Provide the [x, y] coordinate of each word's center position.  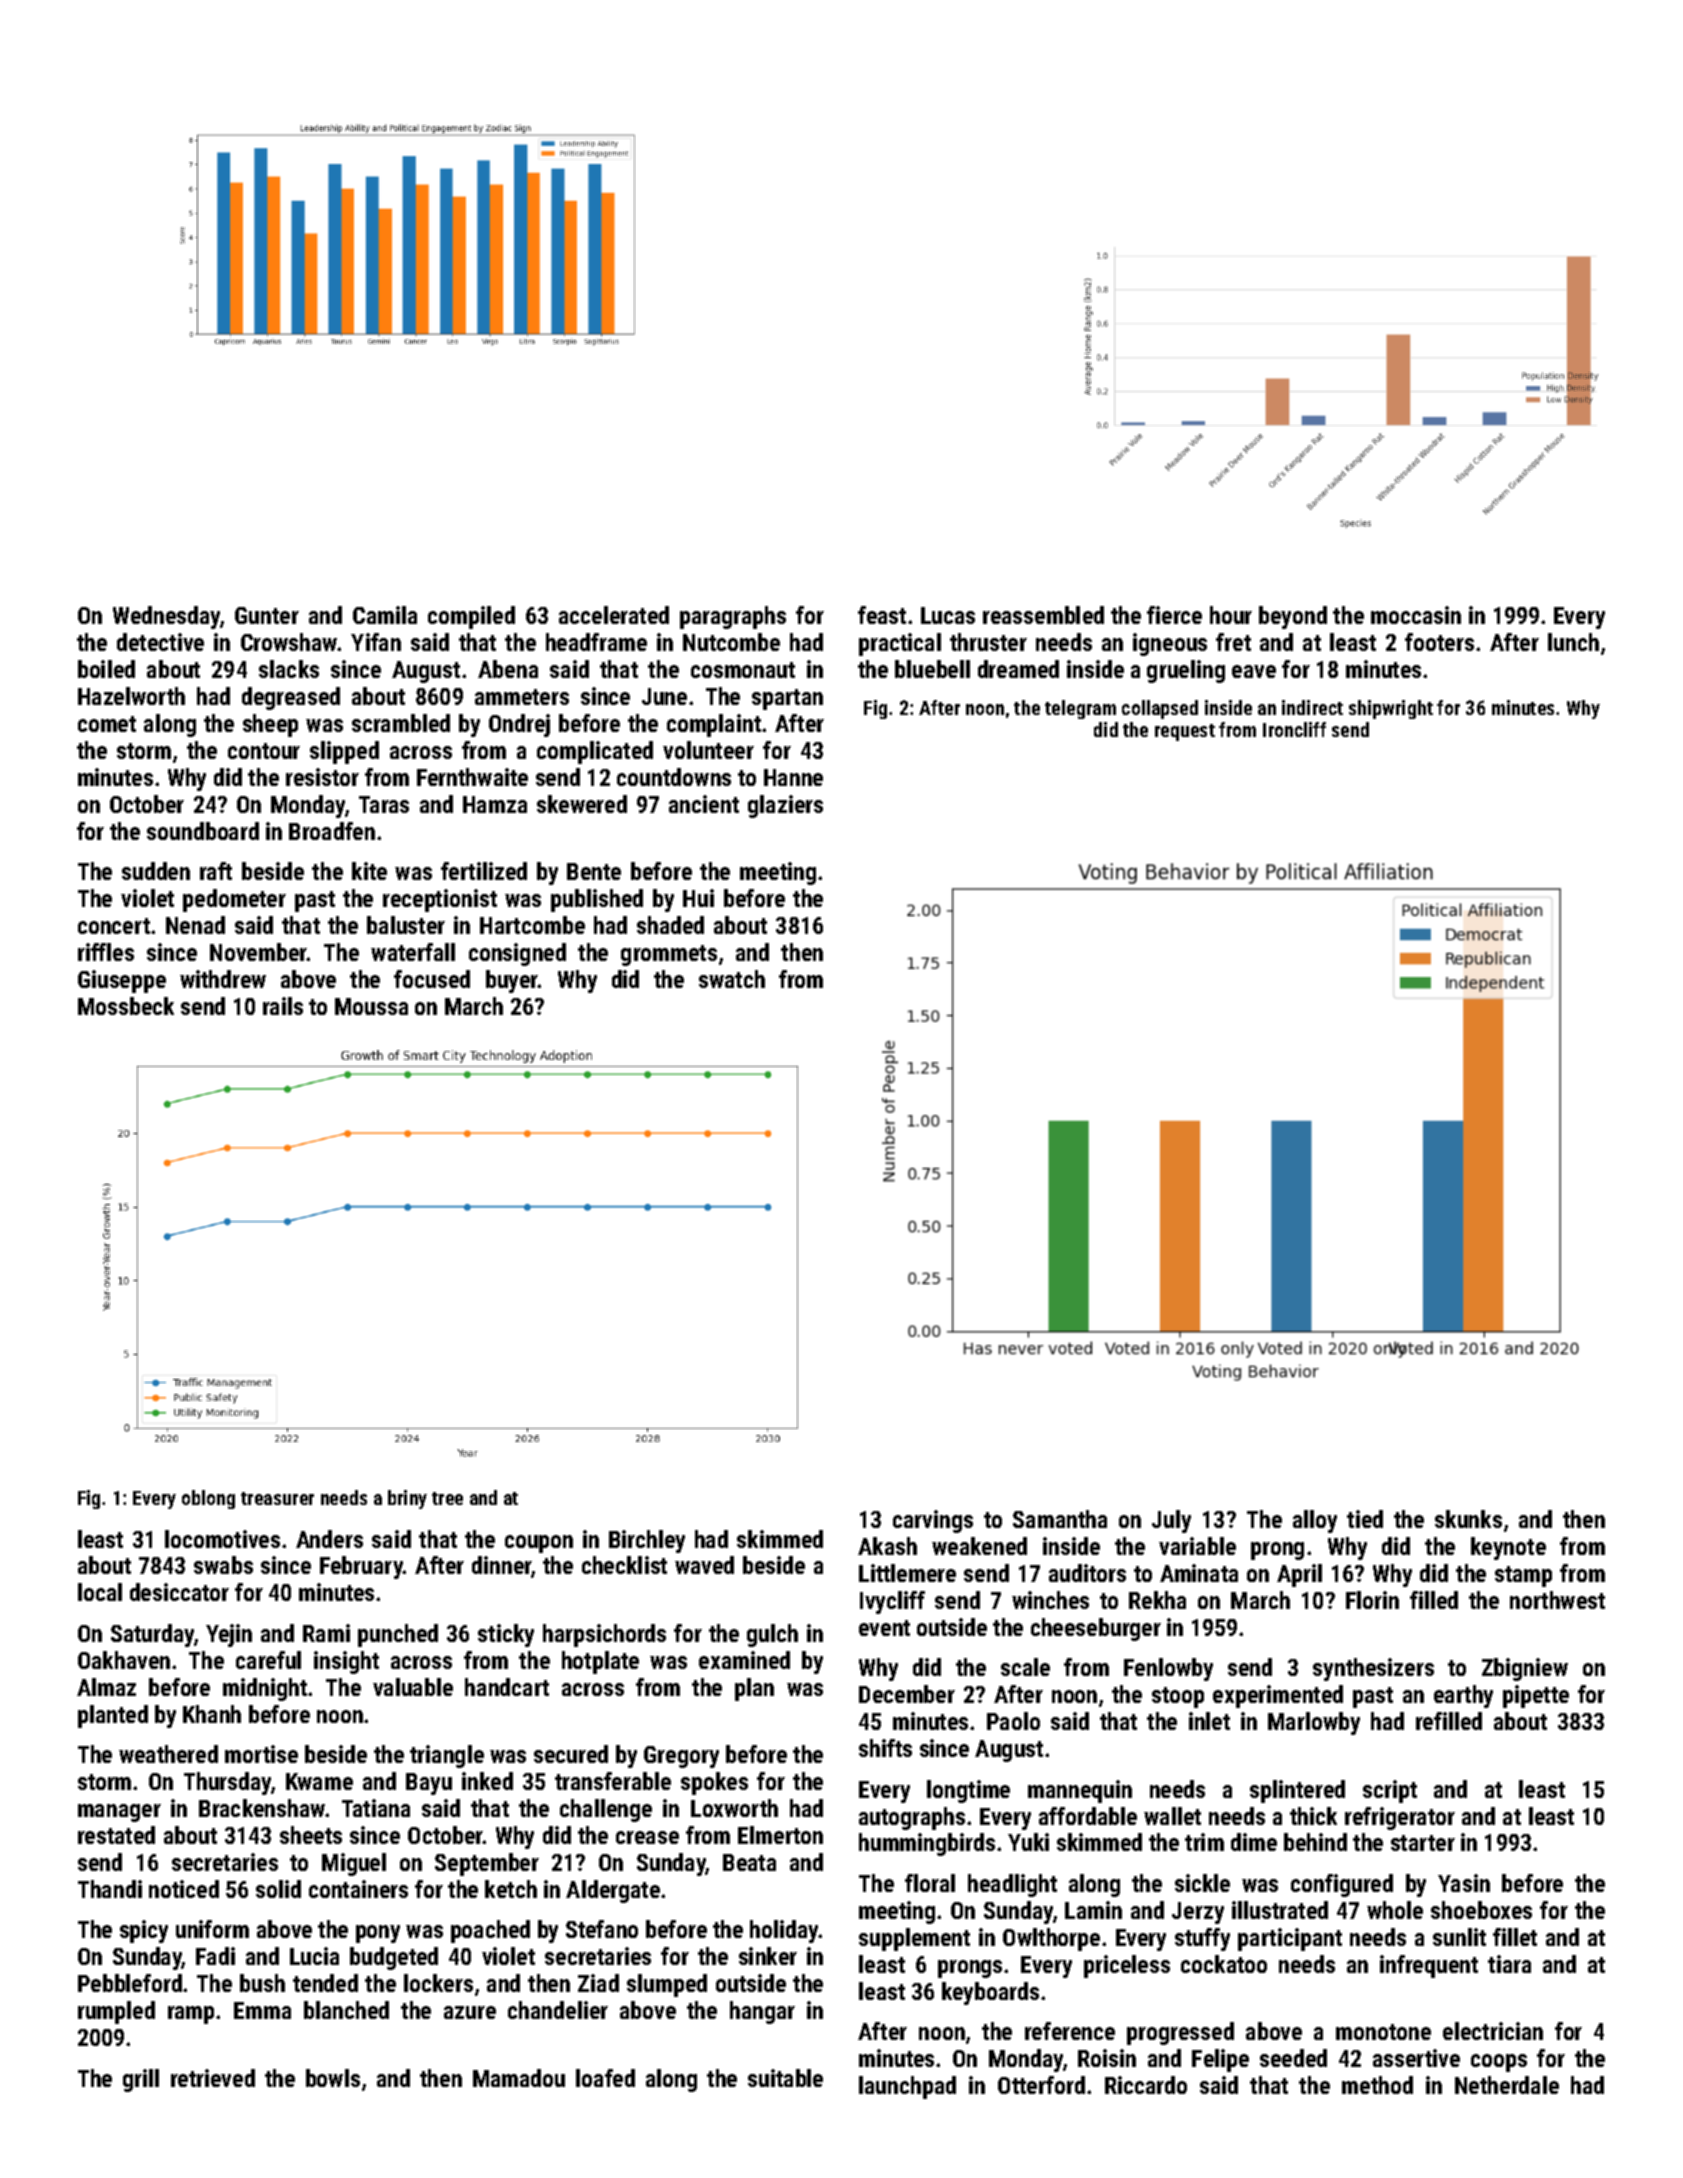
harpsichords [604, 1635]
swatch [732, 979]
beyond [1293, 617]
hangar [762, 2012]
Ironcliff [1294, 729]
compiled [471, 617]
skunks [1468, 1519]
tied [1365, 1519]
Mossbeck [126, 1006]
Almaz [106, 1687]
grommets [669, 955]
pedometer [234, 900]
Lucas [948, 615]
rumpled [116, 2012]
